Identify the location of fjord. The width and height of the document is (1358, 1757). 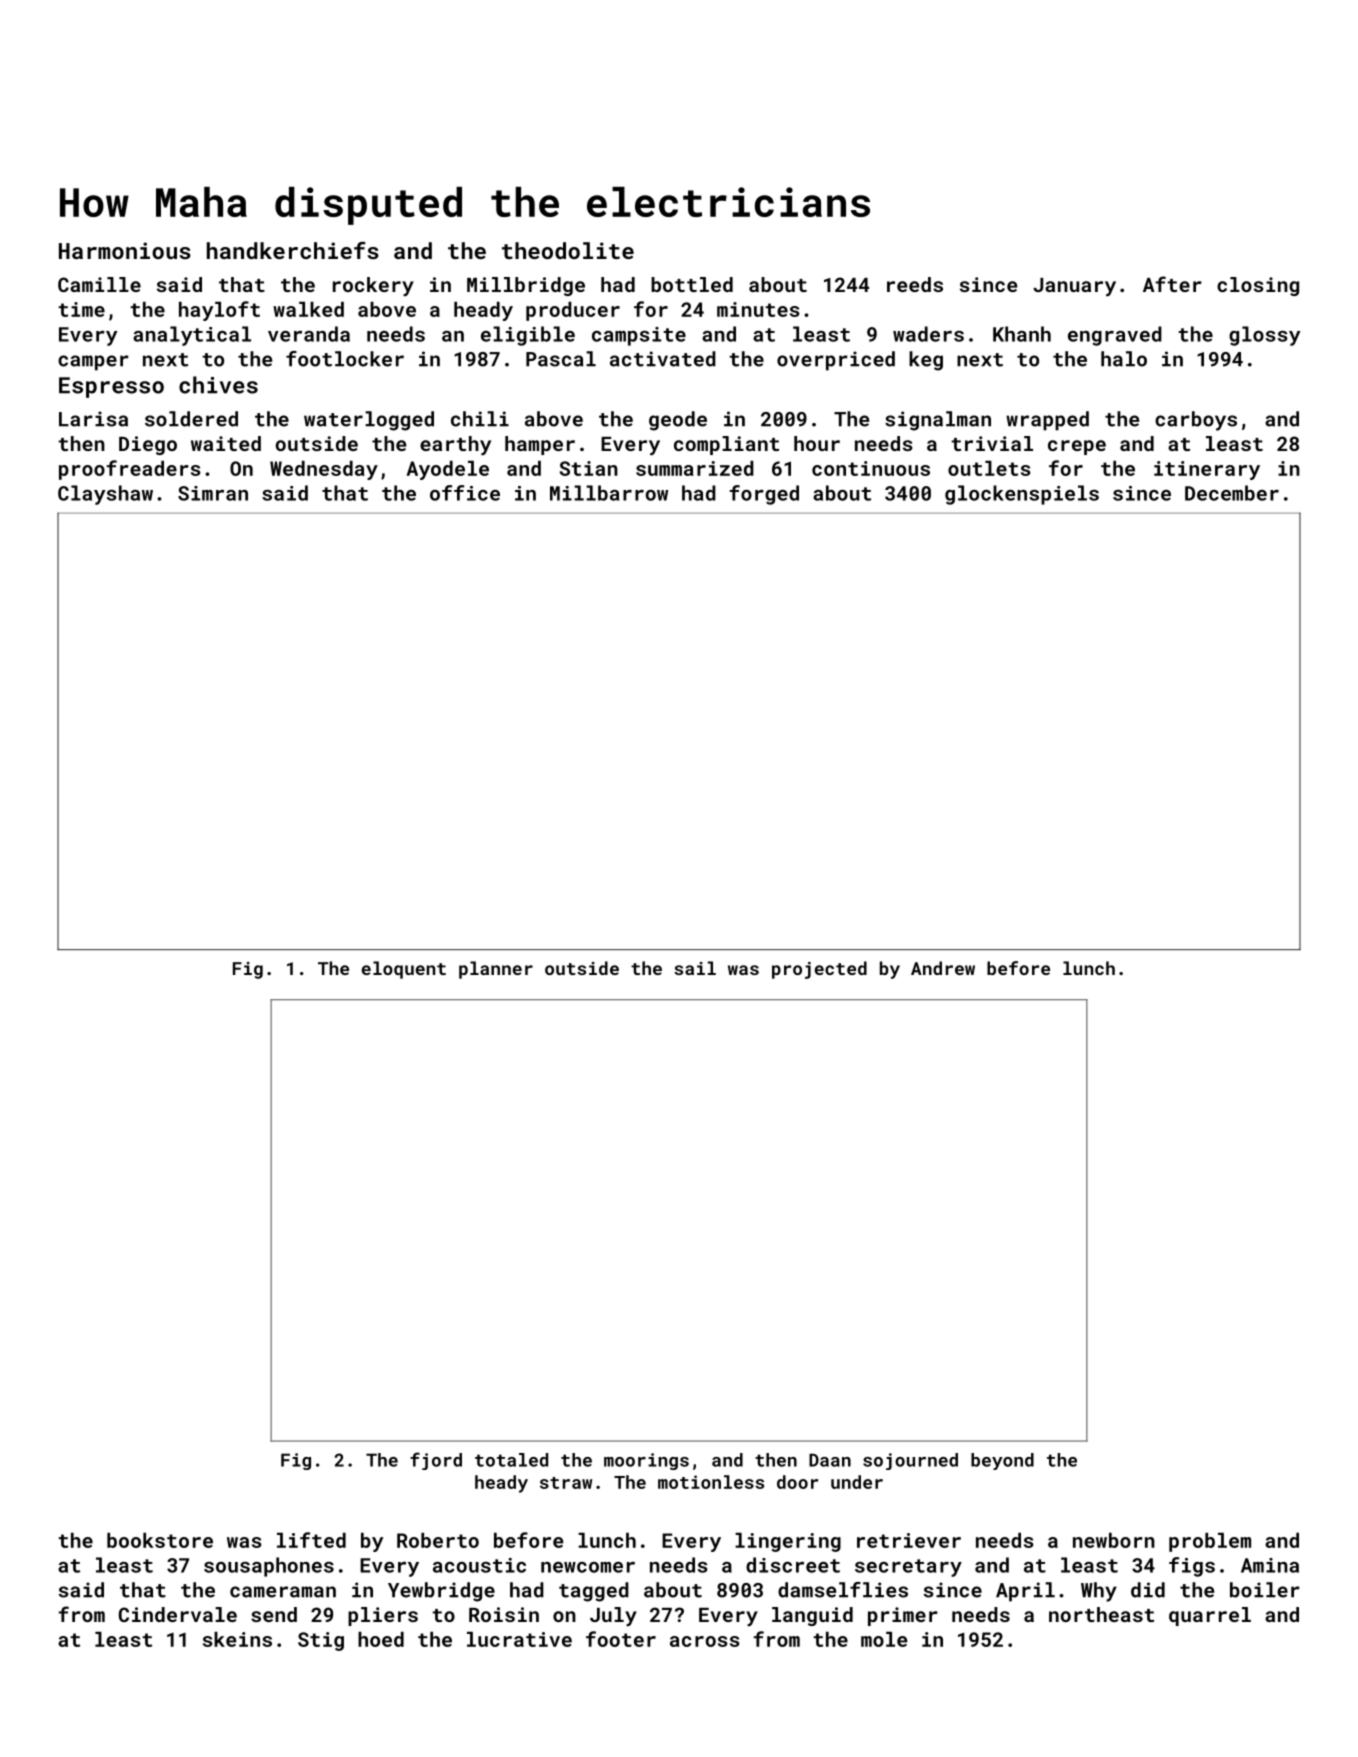
(436, 1461).
